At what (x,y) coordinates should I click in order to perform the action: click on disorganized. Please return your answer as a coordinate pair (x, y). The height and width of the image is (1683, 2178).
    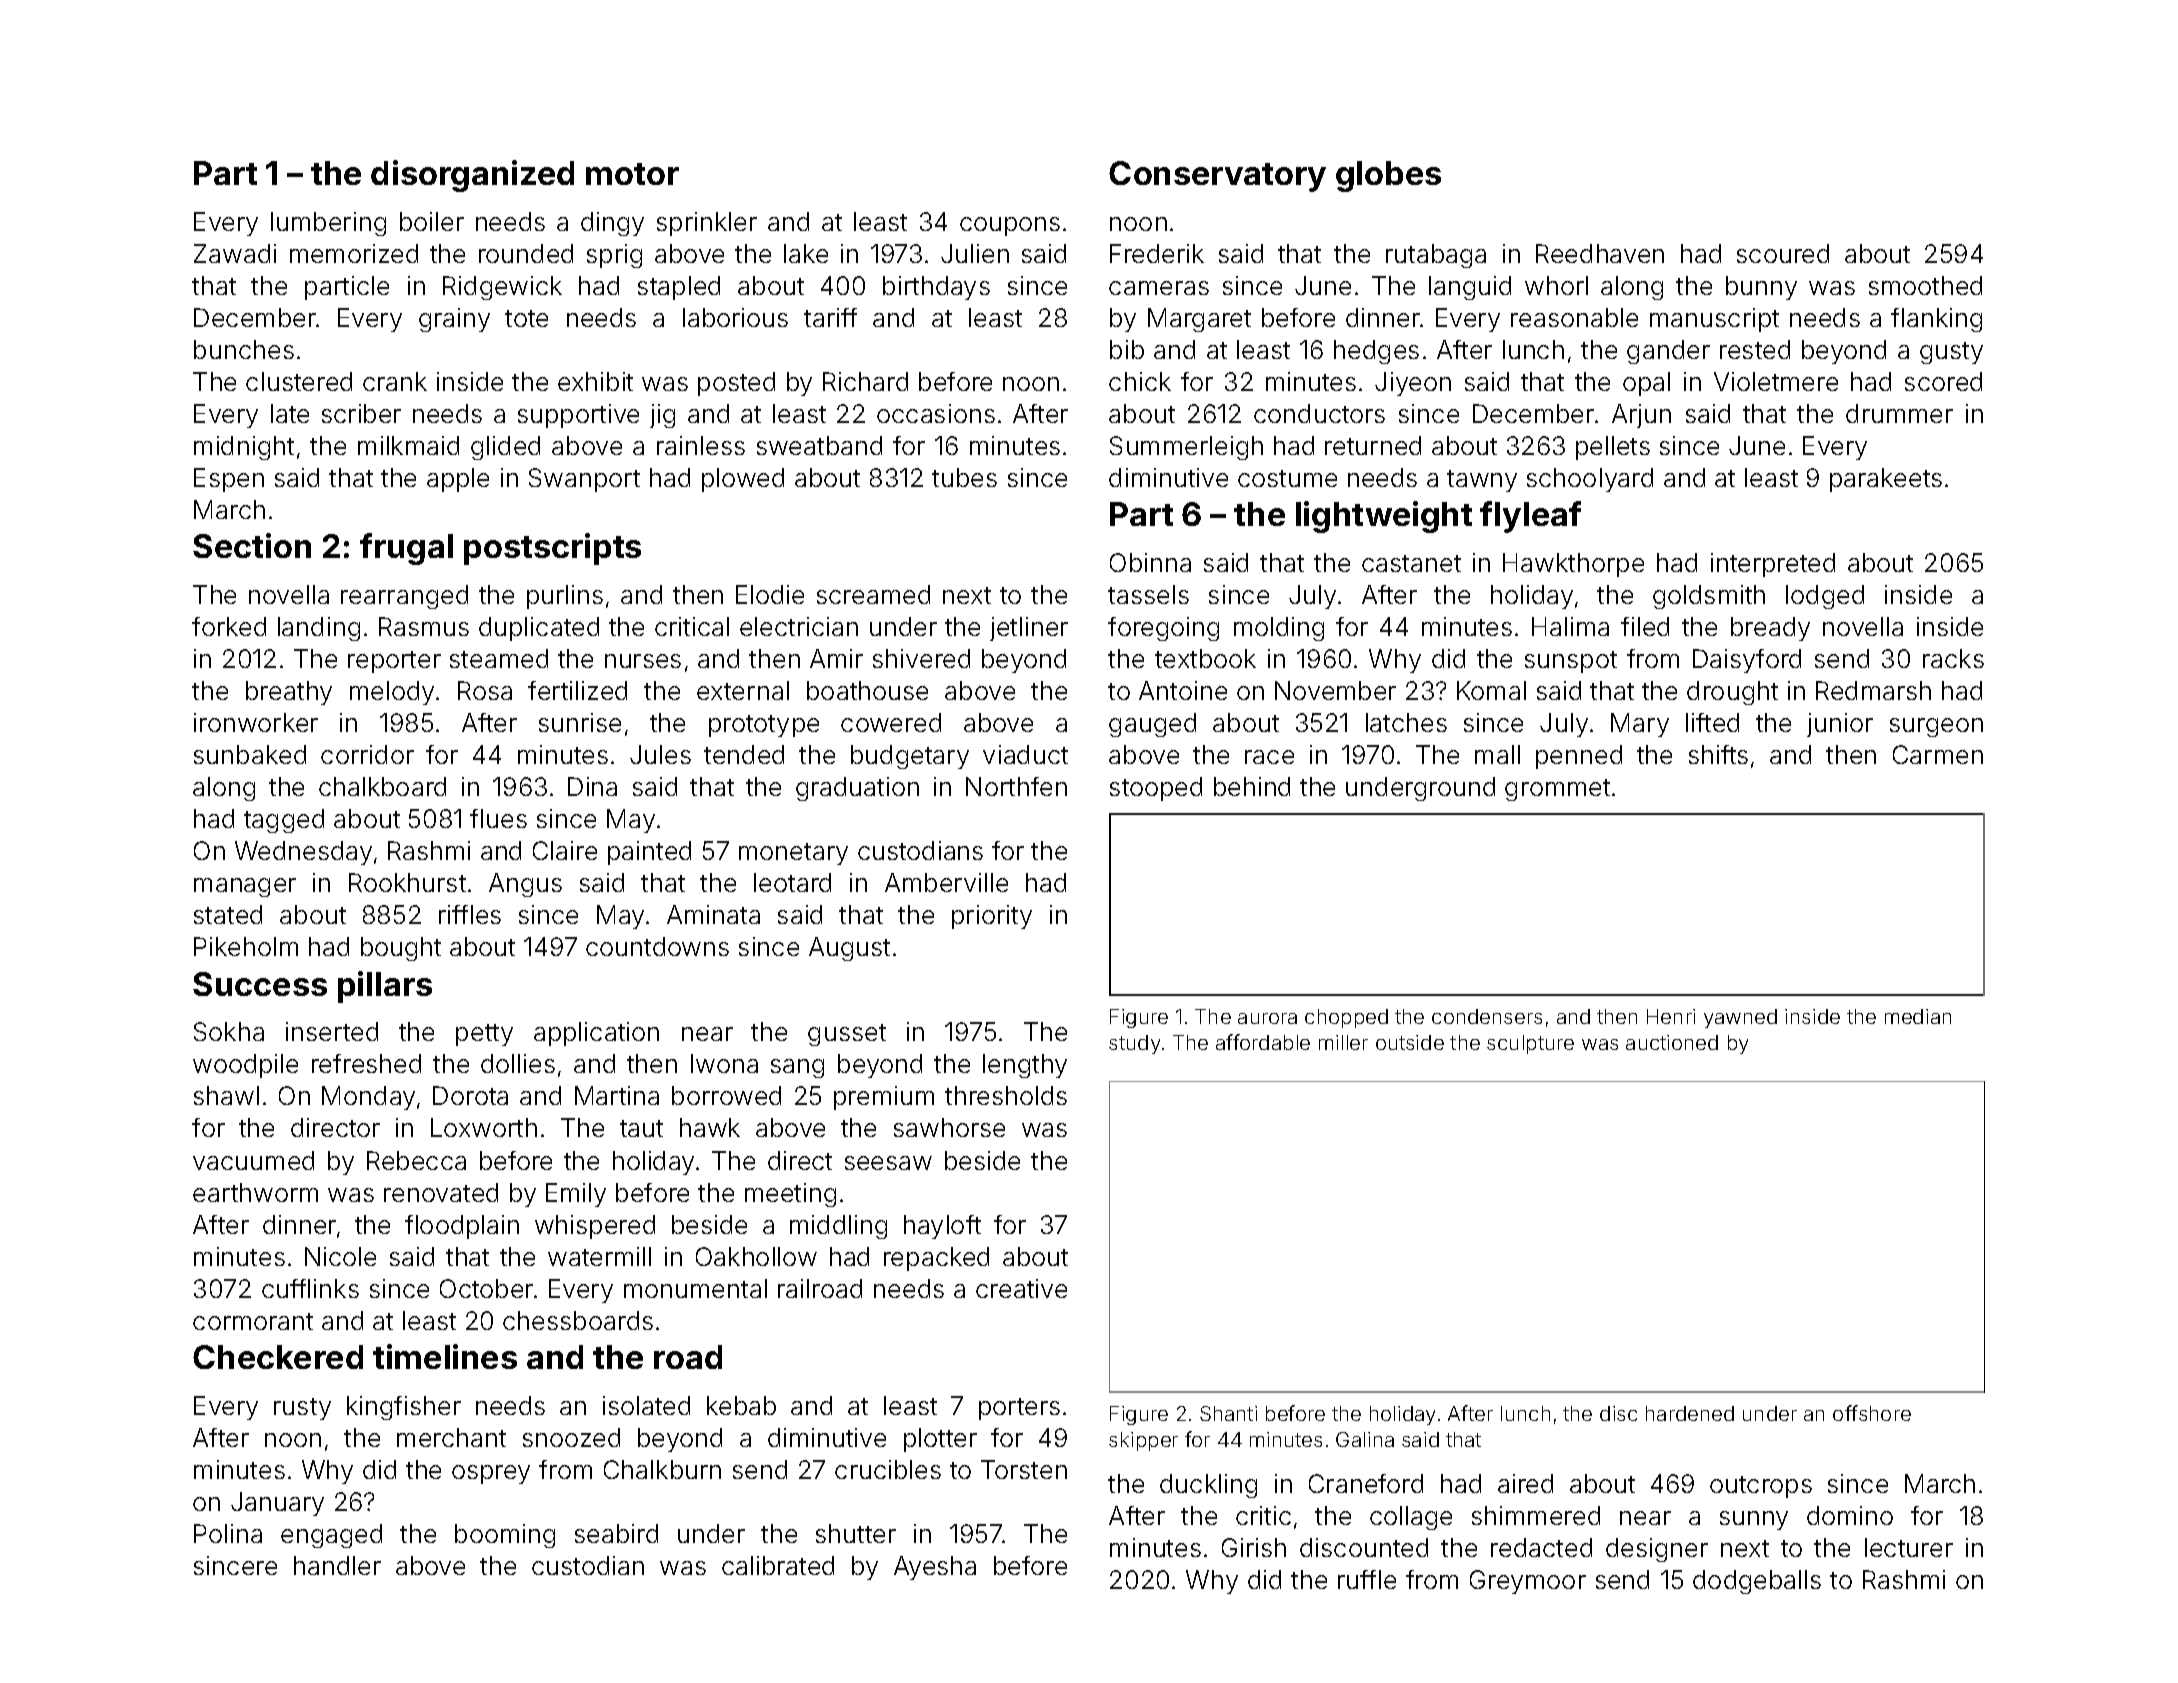
    Looking at the image, I should click on (472, 176).
